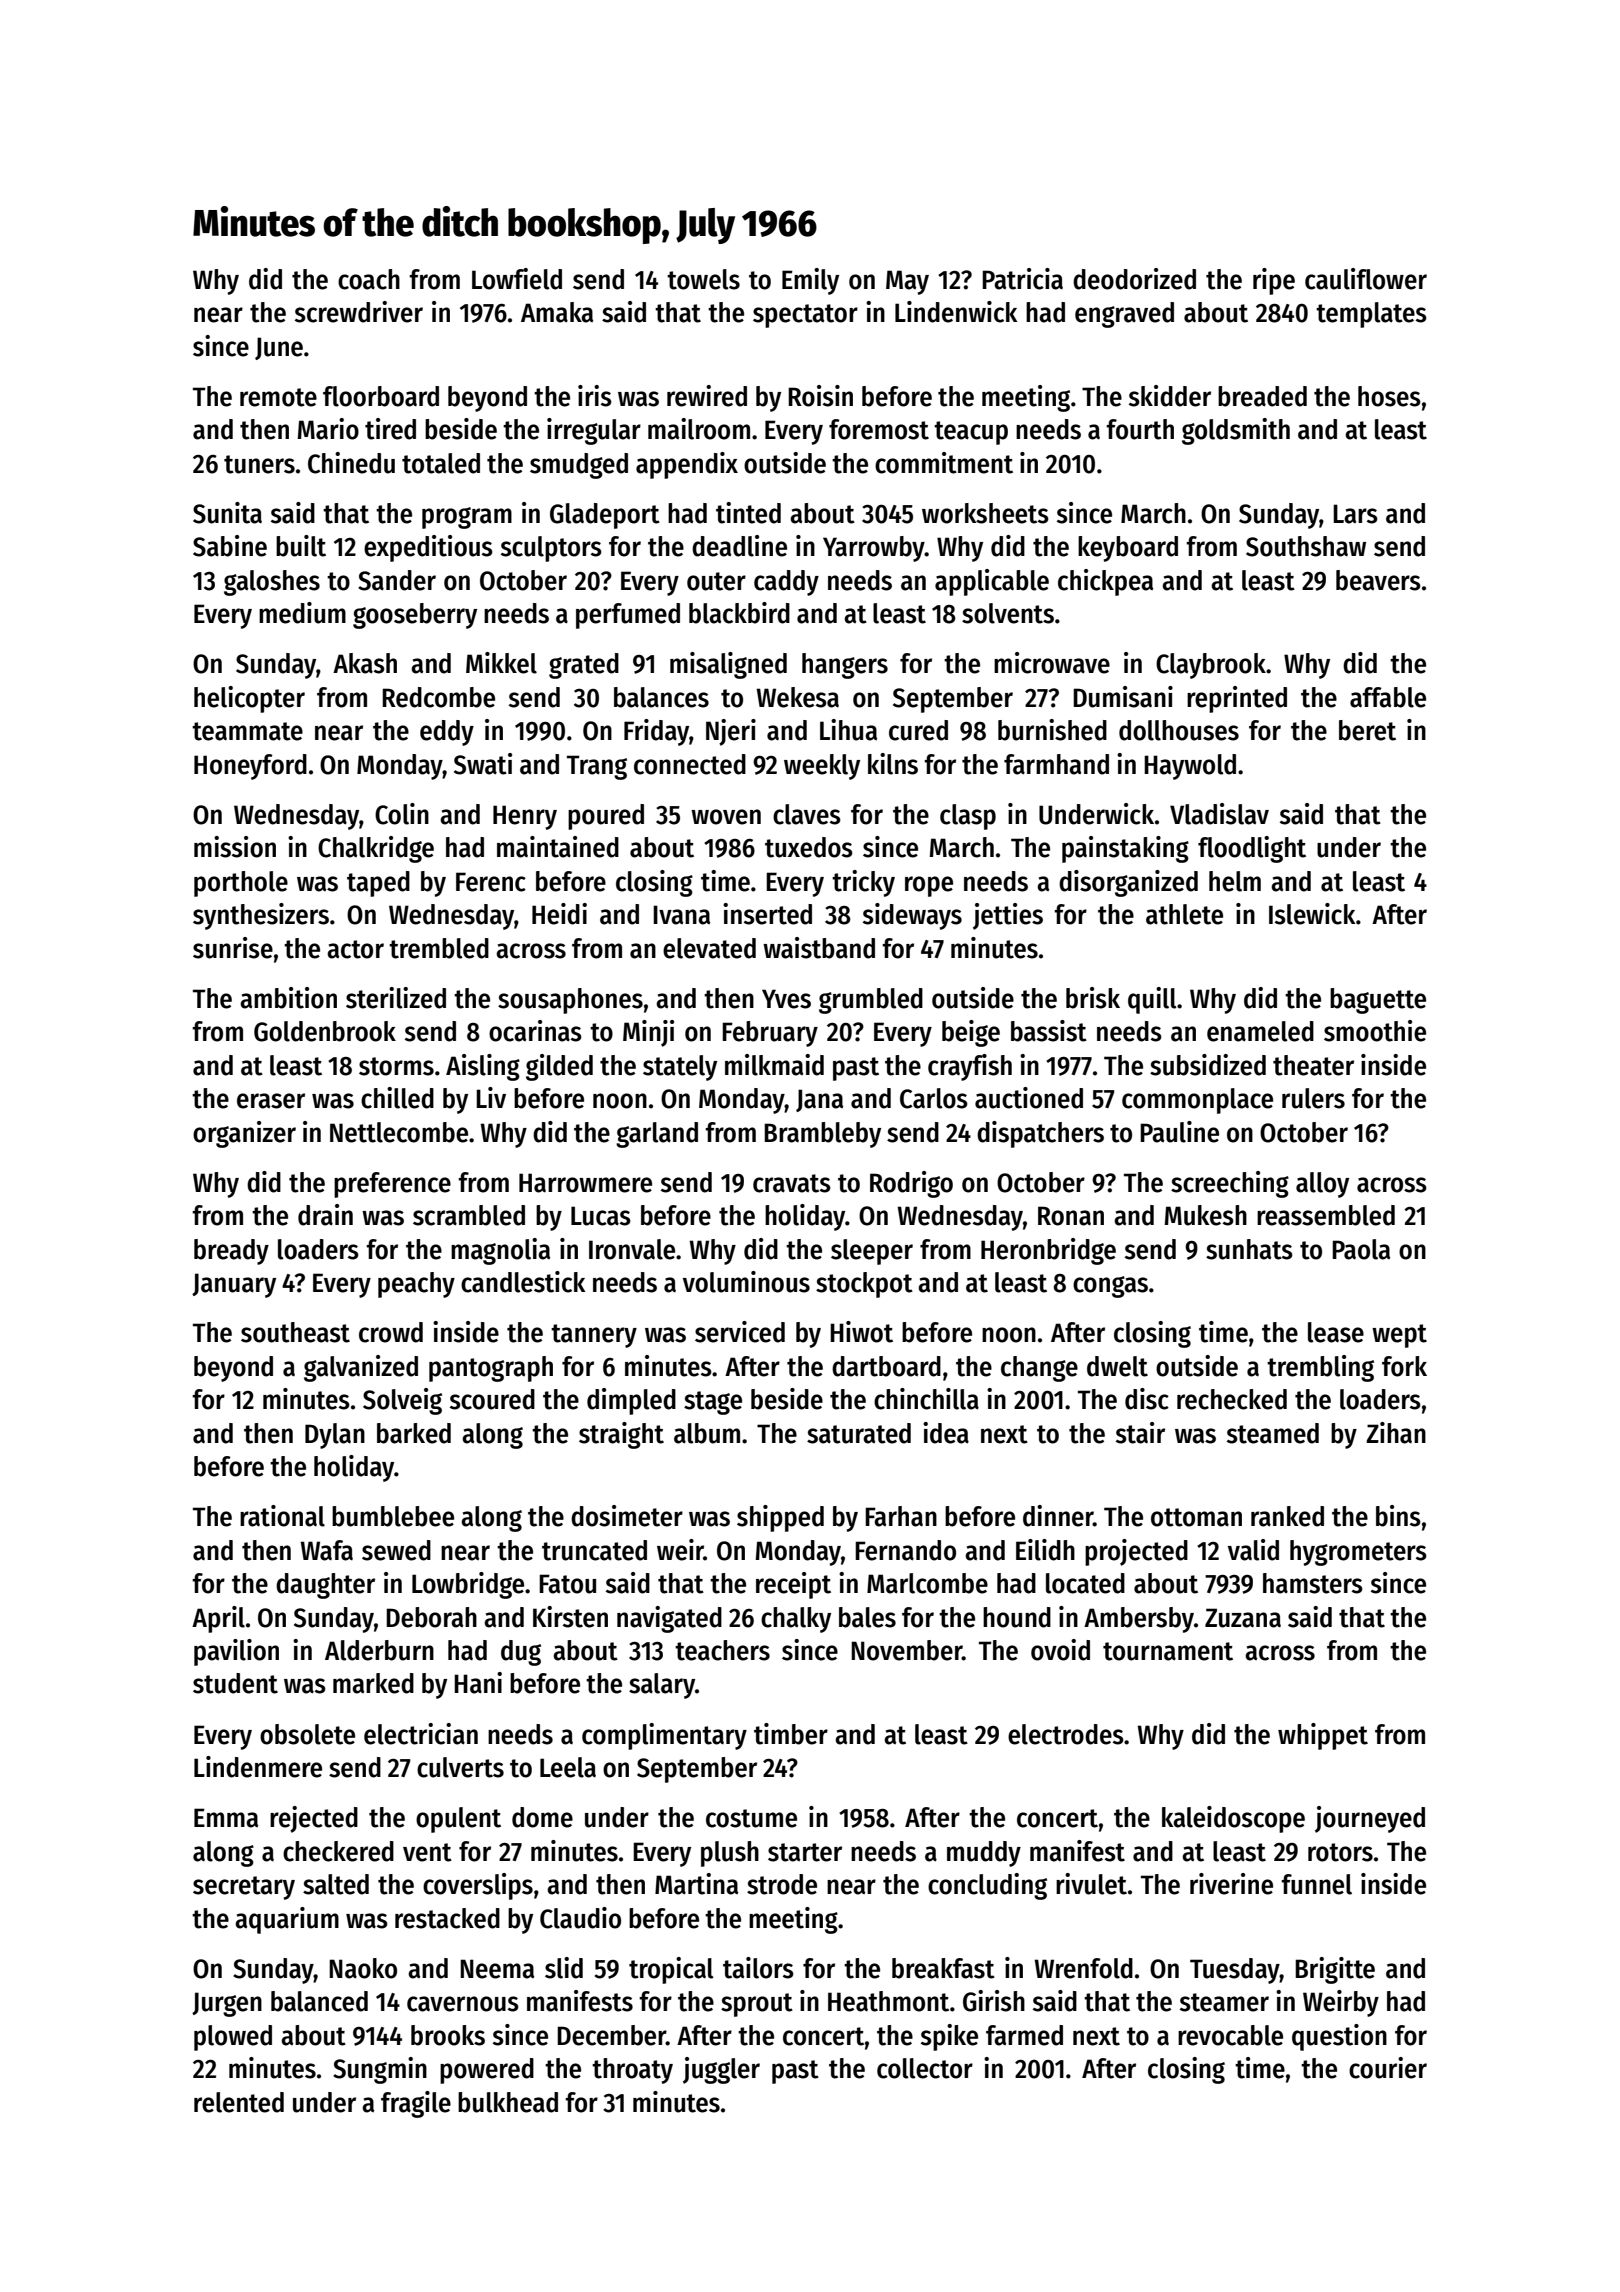 The image size is (1620, 2292). I want to click on ripe, so click(1274, 281).
